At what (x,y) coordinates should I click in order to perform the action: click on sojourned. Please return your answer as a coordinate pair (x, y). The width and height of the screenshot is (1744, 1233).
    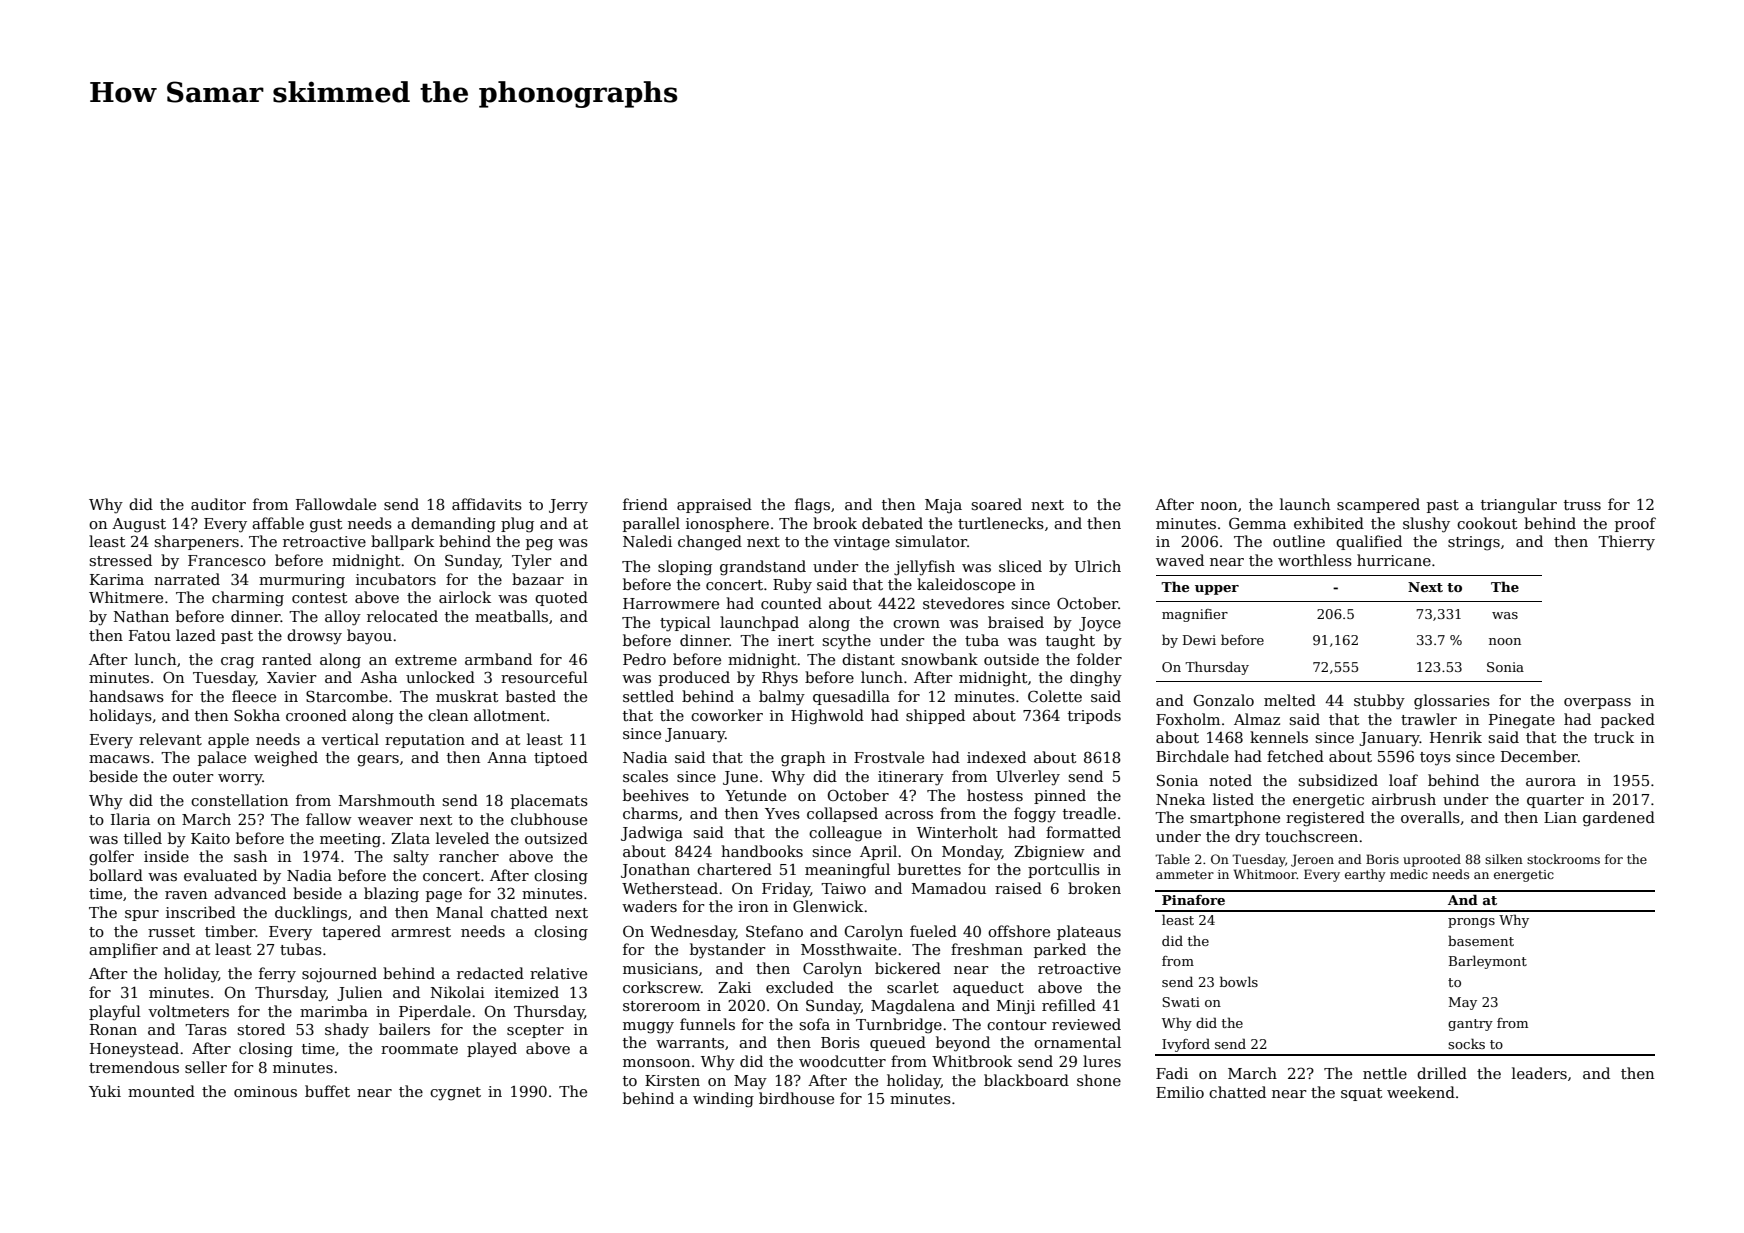
    Looking at the image, I should click on (339, 975).
